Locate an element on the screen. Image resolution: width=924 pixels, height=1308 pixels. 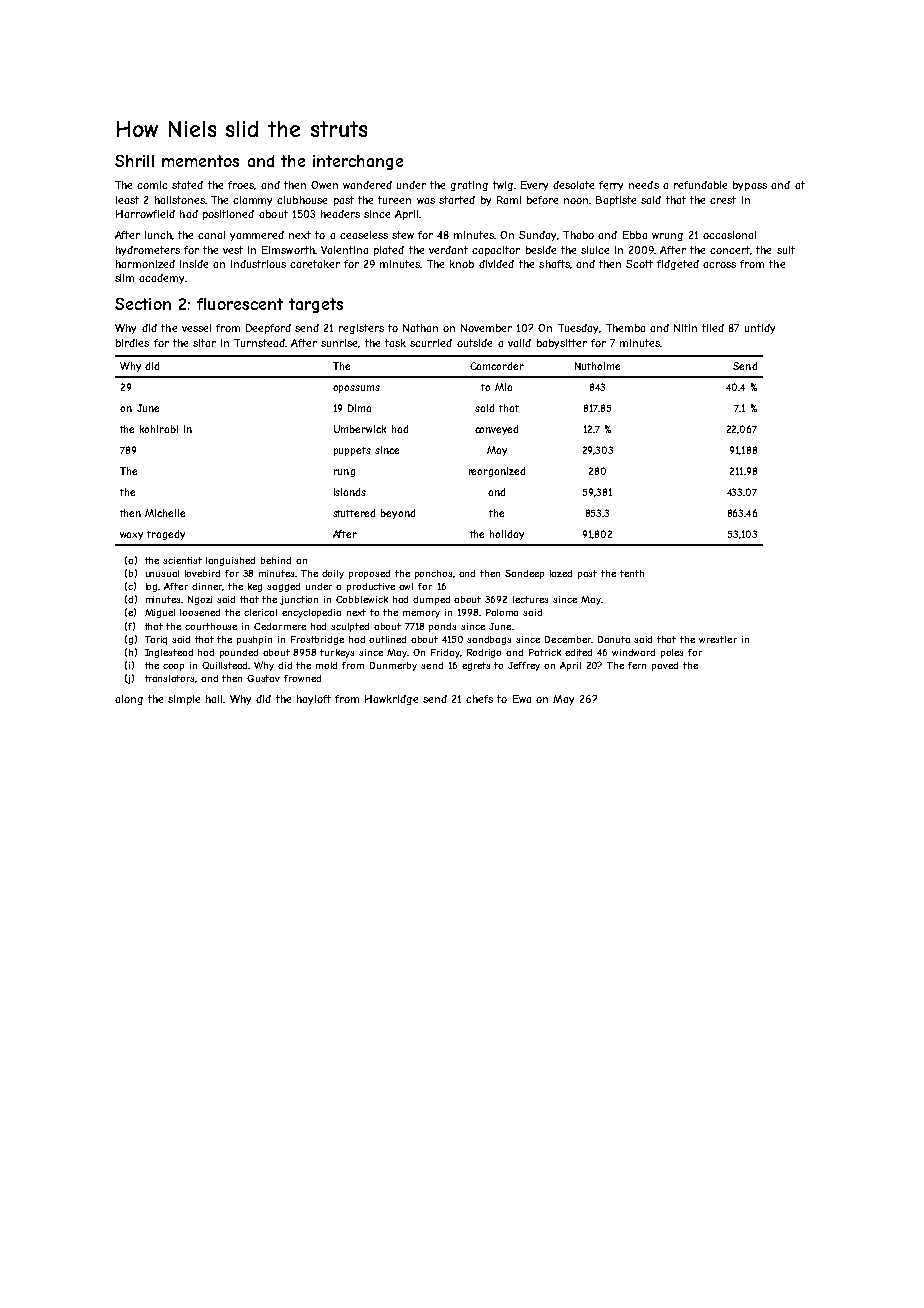
Tariq is located at coordinates (156, 640).
